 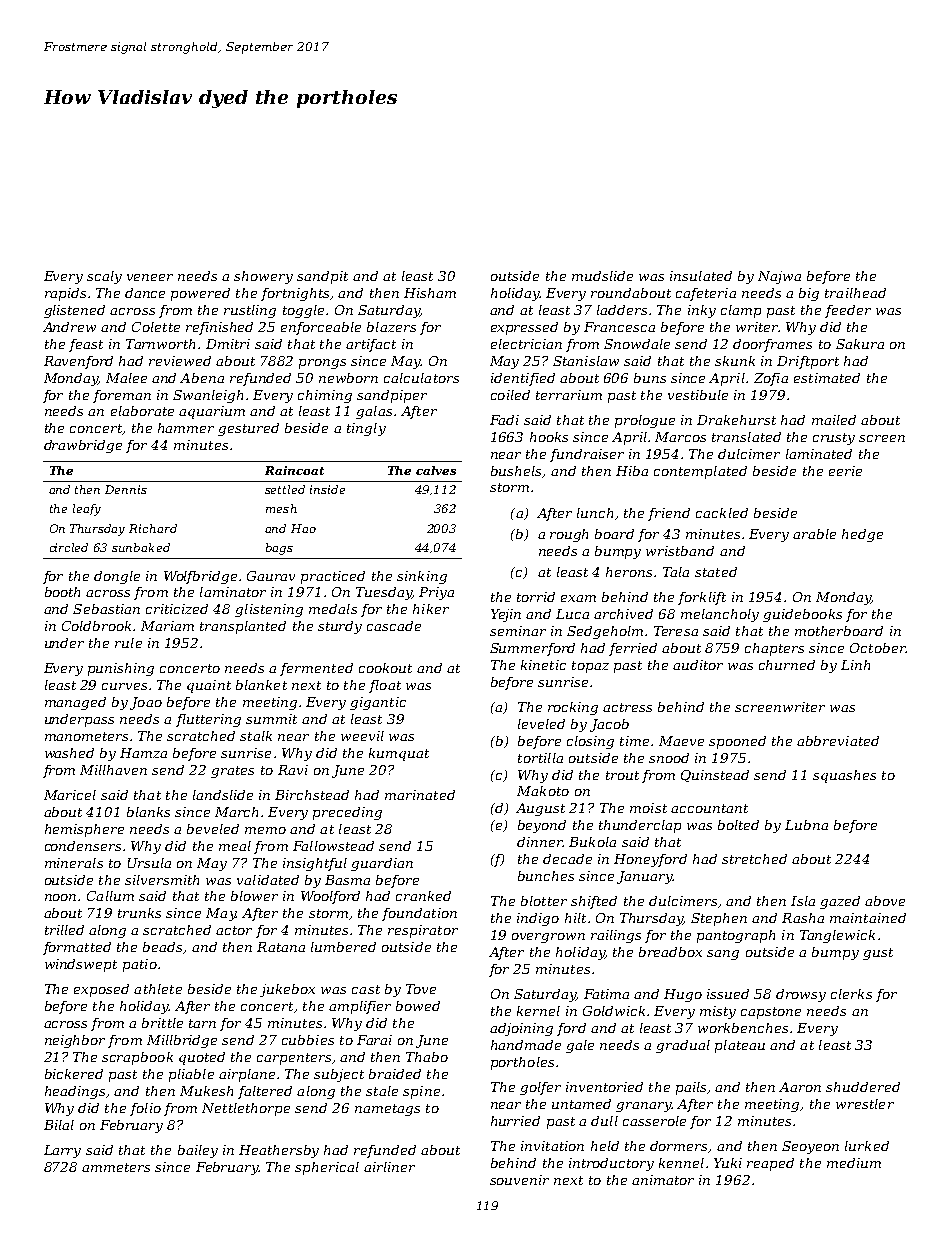 I want to click on friend, so click(x=669, y=514).
